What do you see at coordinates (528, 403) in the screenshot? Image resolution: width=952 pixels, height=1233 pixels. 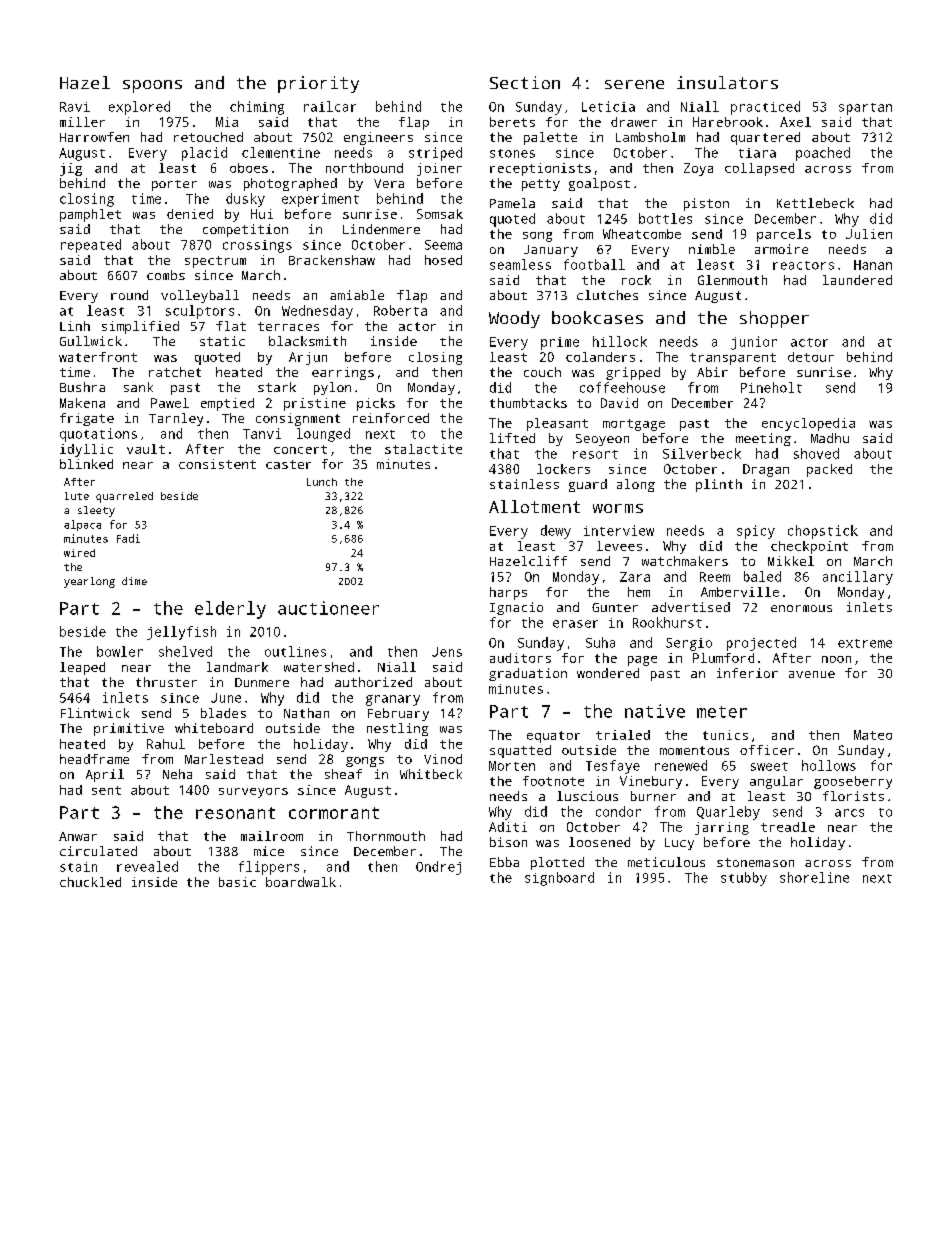 I see `thumbtacks` at bounding box center [528, 403].
